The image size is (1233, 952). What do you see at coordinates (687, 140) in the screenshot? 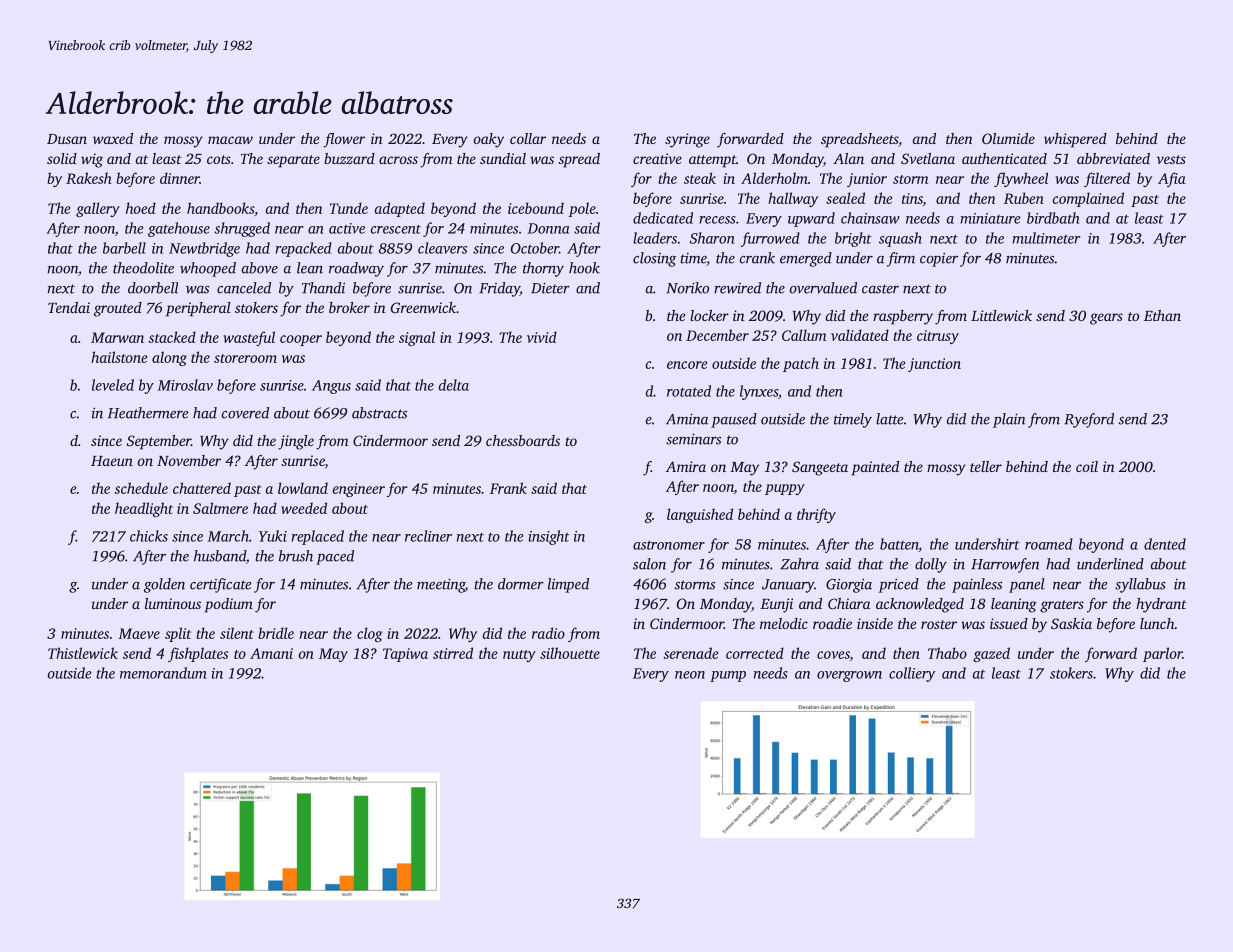
I see `syringe` at bounding box center [687, 140].
